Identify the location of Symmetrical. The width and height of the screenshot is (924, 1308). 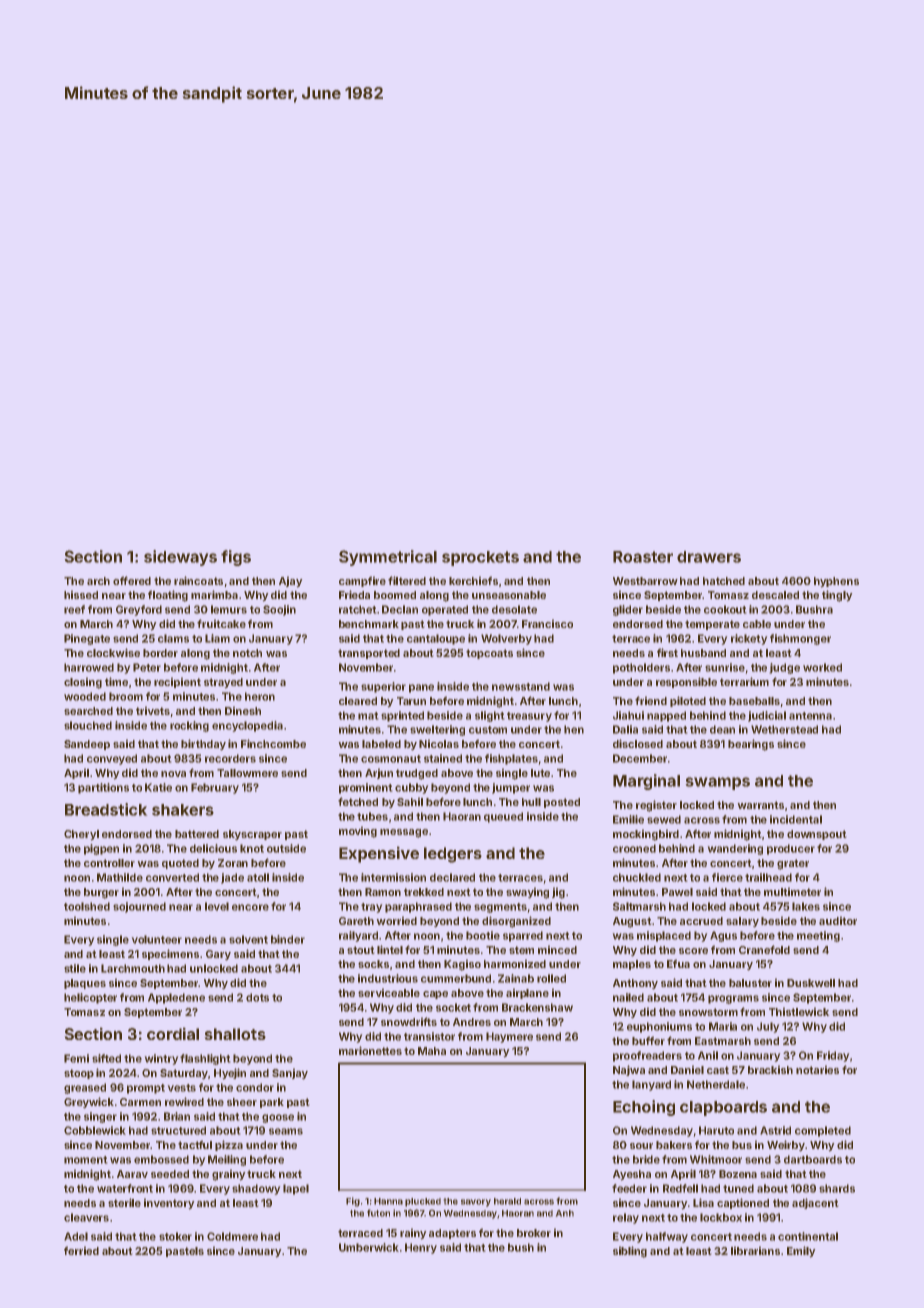
(388, 558).
